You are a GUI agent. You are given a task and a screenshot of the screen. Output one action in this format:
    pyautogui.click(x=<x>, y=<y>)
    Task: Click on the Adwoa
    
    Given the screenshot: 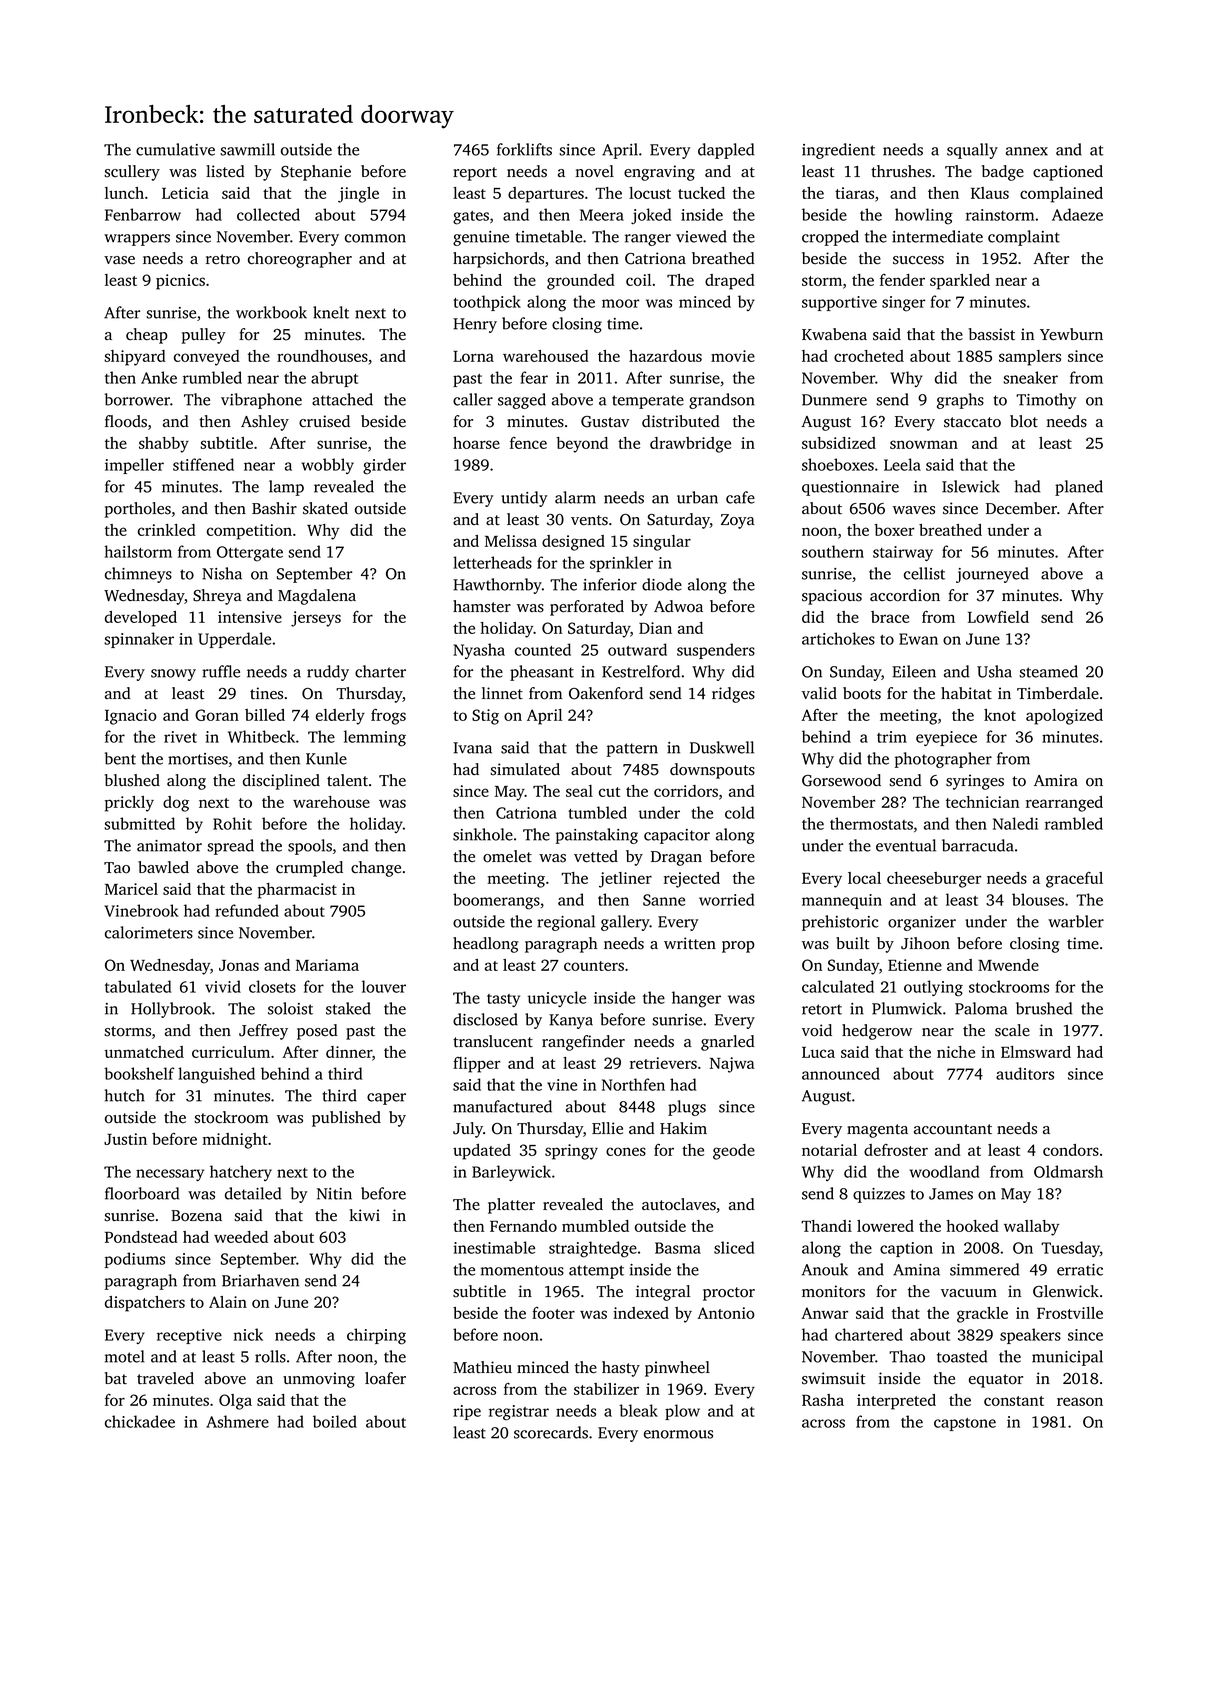 What is the action you would take?
    pyautogui.click(x=678, y=606)
